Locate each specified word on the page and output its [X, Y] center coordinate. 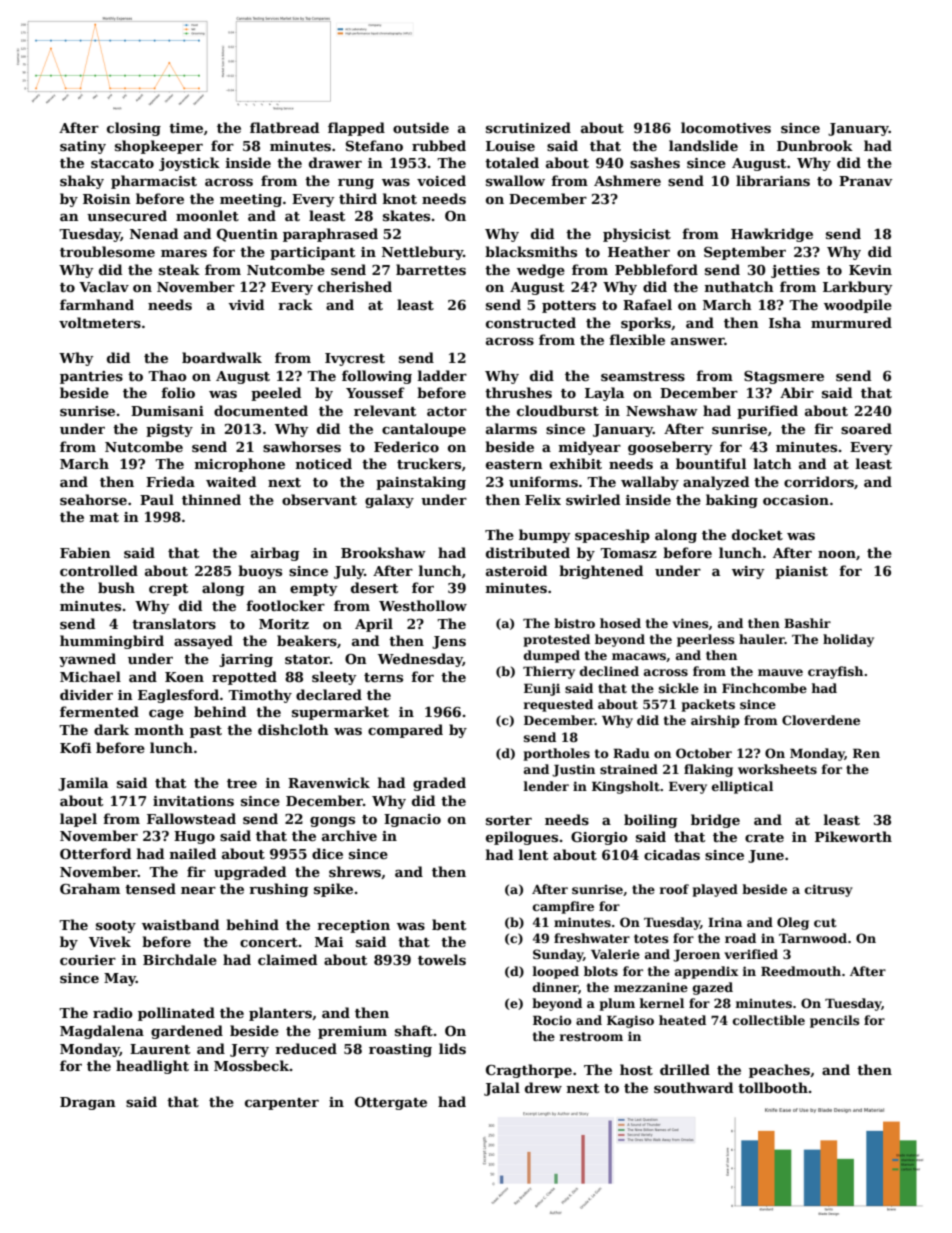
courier [88, 960]
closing [134, 129]
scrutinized [528, 127]
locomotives [726, 127]
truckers [429, 463]
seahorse [93, 499]
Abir [797, 392]
